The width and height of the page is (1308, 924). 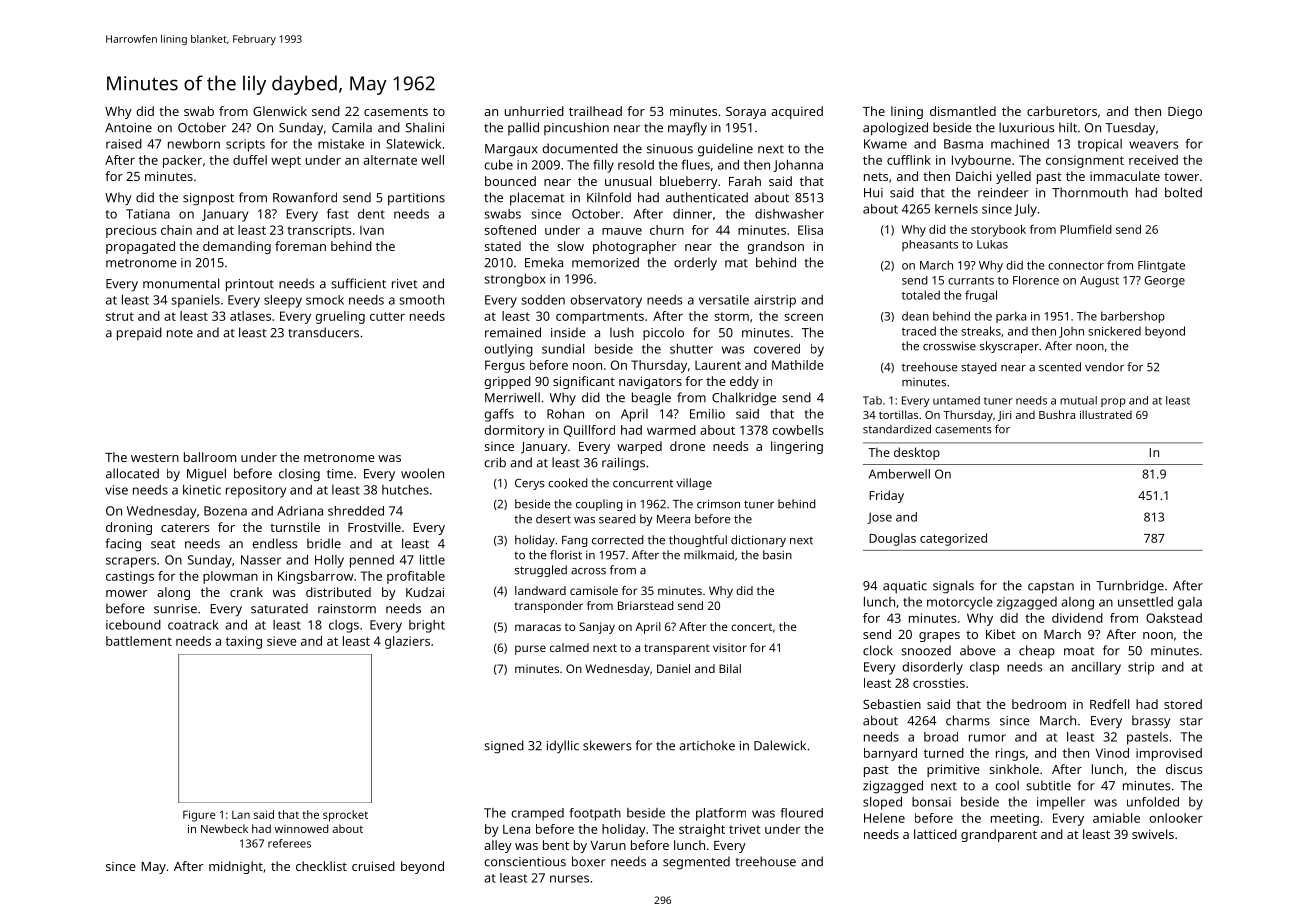 What do you see at coordinates (892, 704) in the page?
I see `Sebastien` at bounding box center [892, 704].
